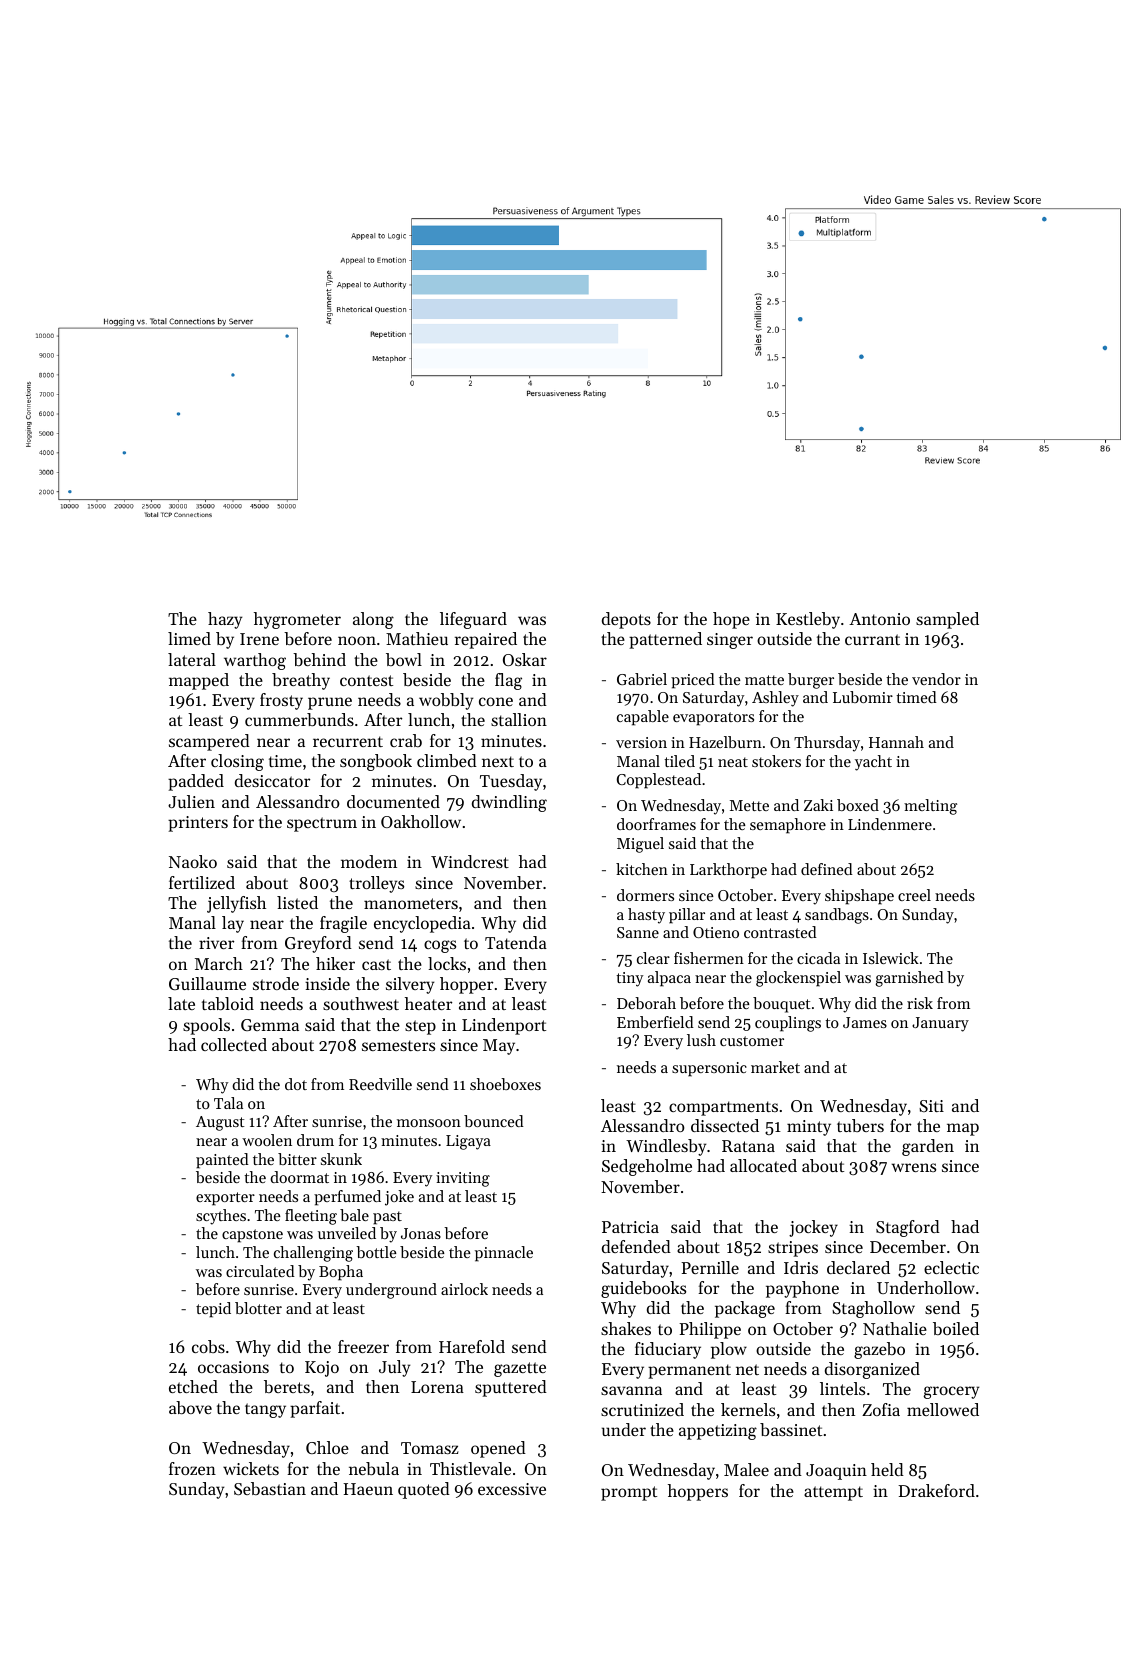  What do you see at coordinates (297, 620) in the document?
I see `hygrometer` at bounding box center [297, 620].
